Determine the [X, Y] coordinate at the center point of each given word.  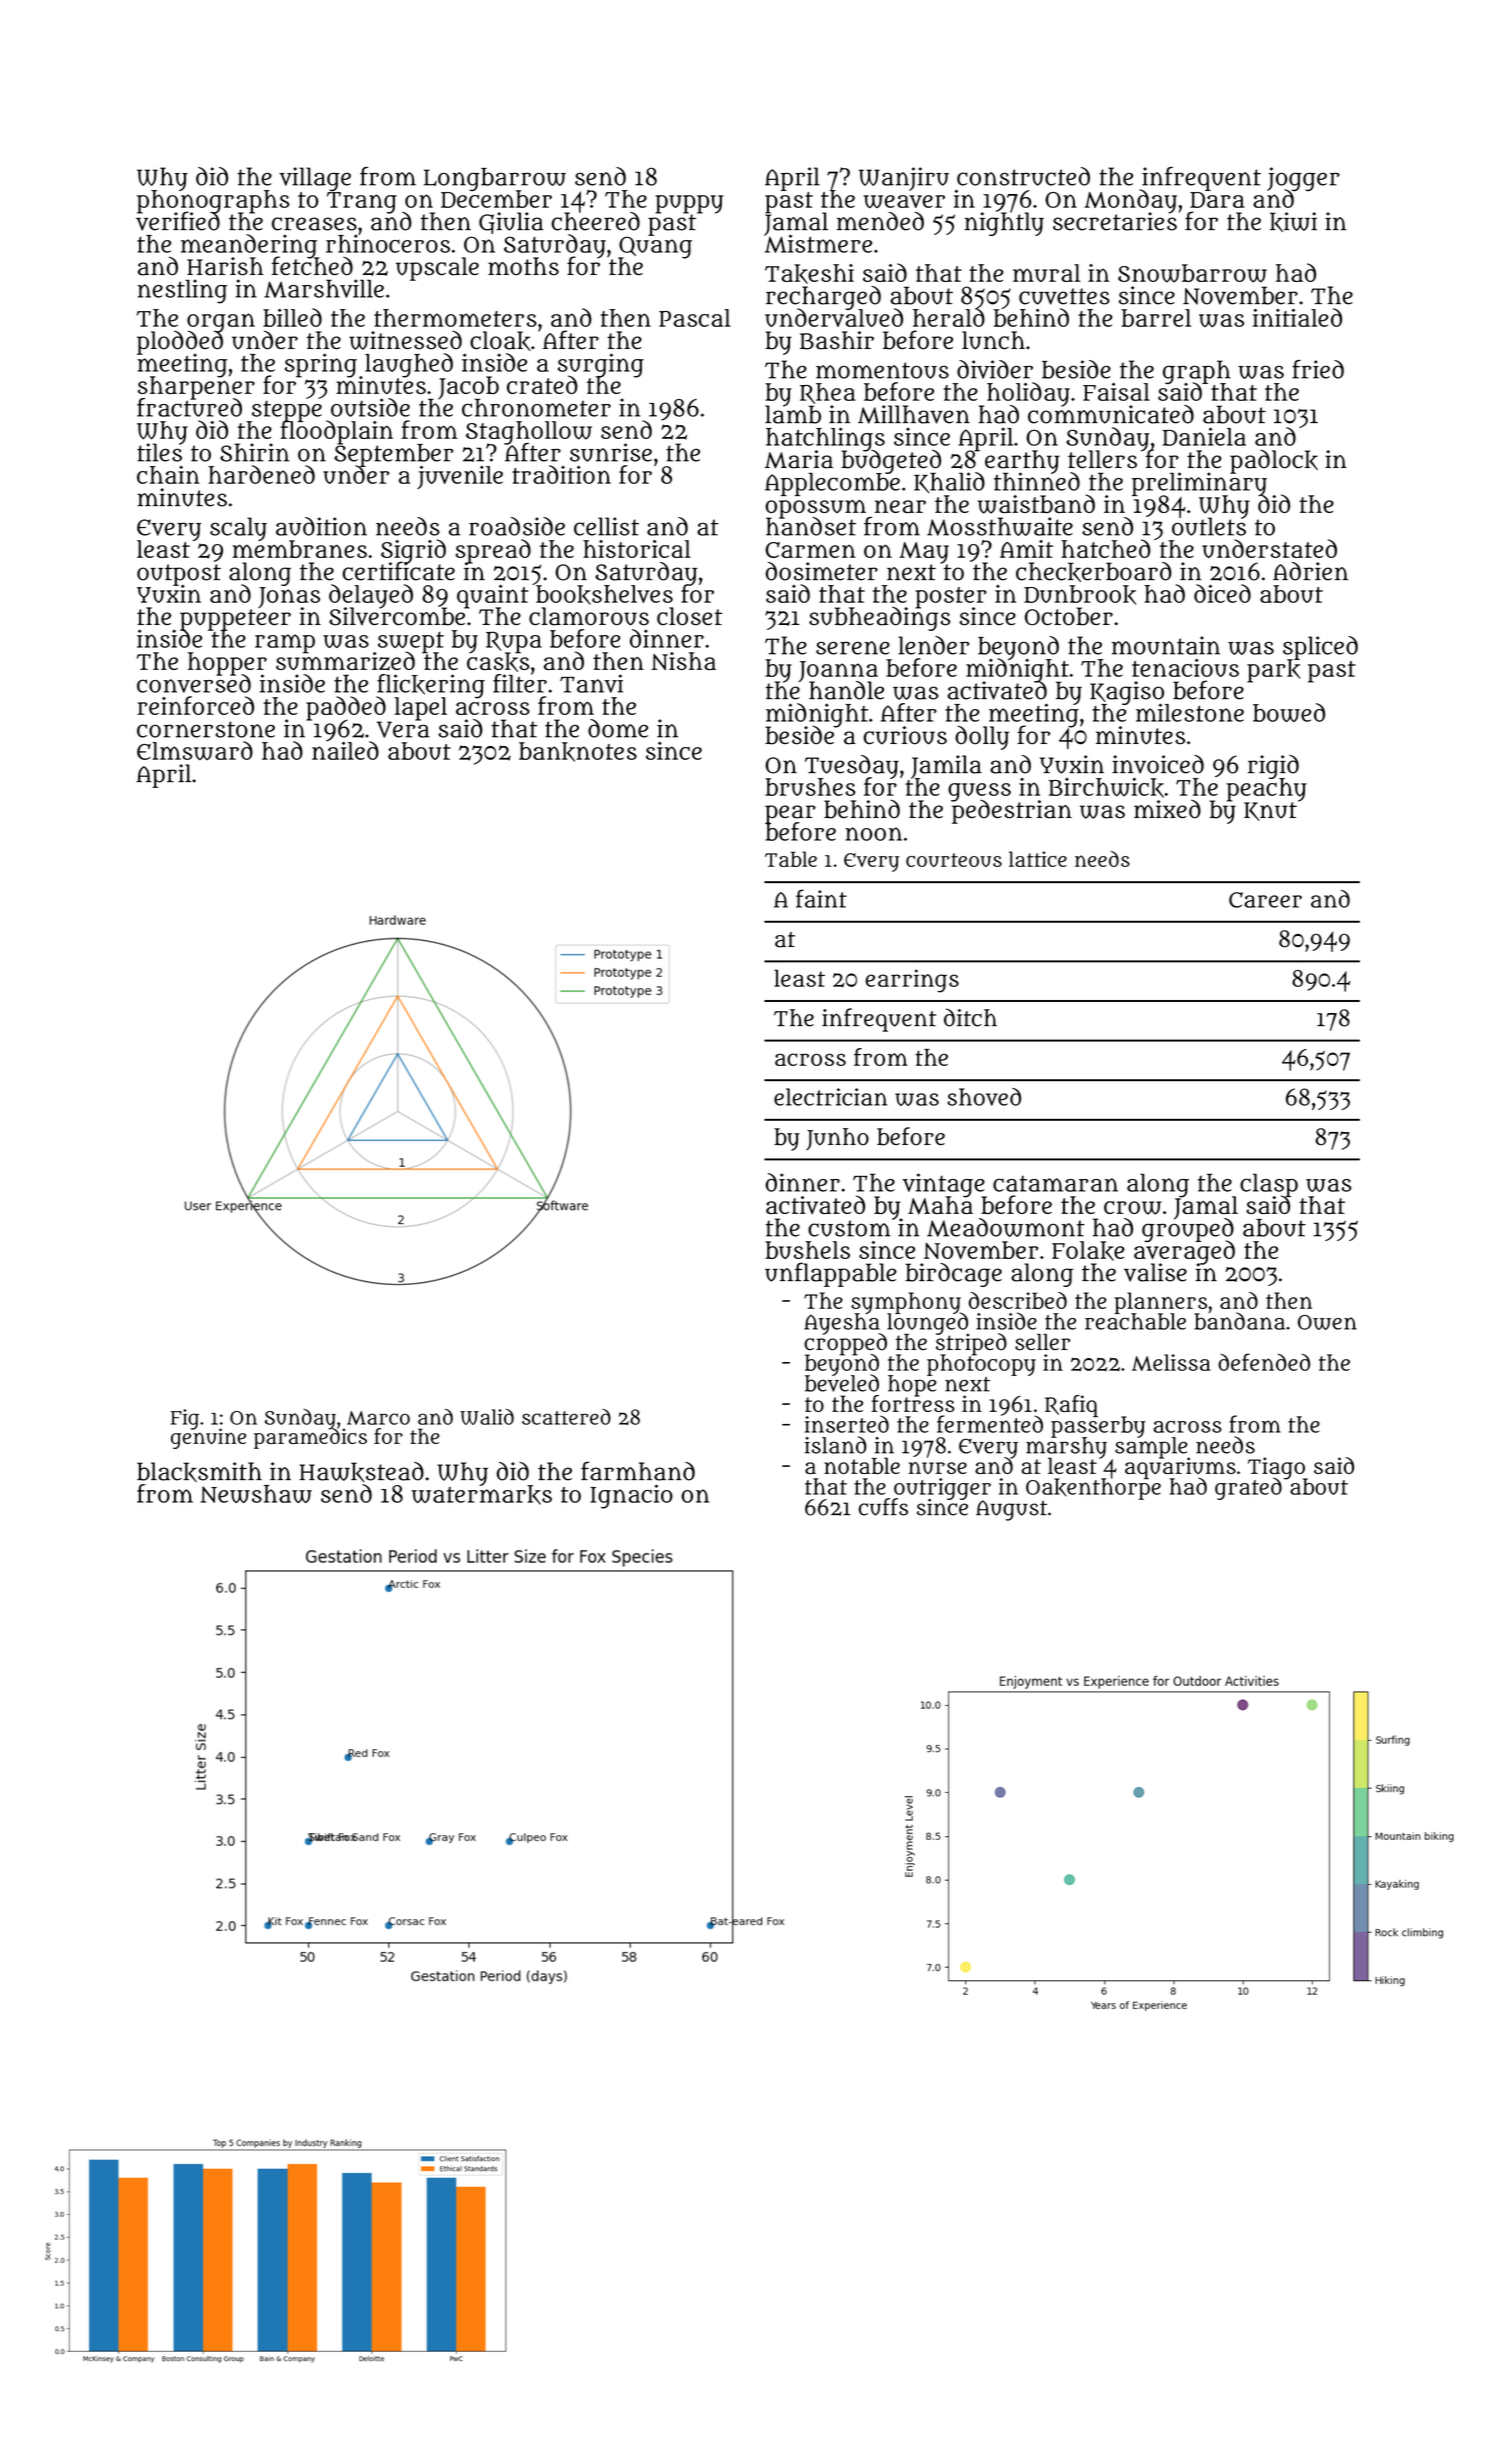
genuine [208, 1439]
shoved [984, 1097]
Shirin [254, 452]
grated [1248, 1489]
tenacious [1185, 668]
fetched [312, 267]
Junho [837, 1139]
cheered [595, 221]
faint [821, 898]
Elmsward [195, 750]
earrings [912, 981]
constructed [1023, 176]
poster [951, 597]
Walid [487, 1417]
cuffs [883, 1507]
